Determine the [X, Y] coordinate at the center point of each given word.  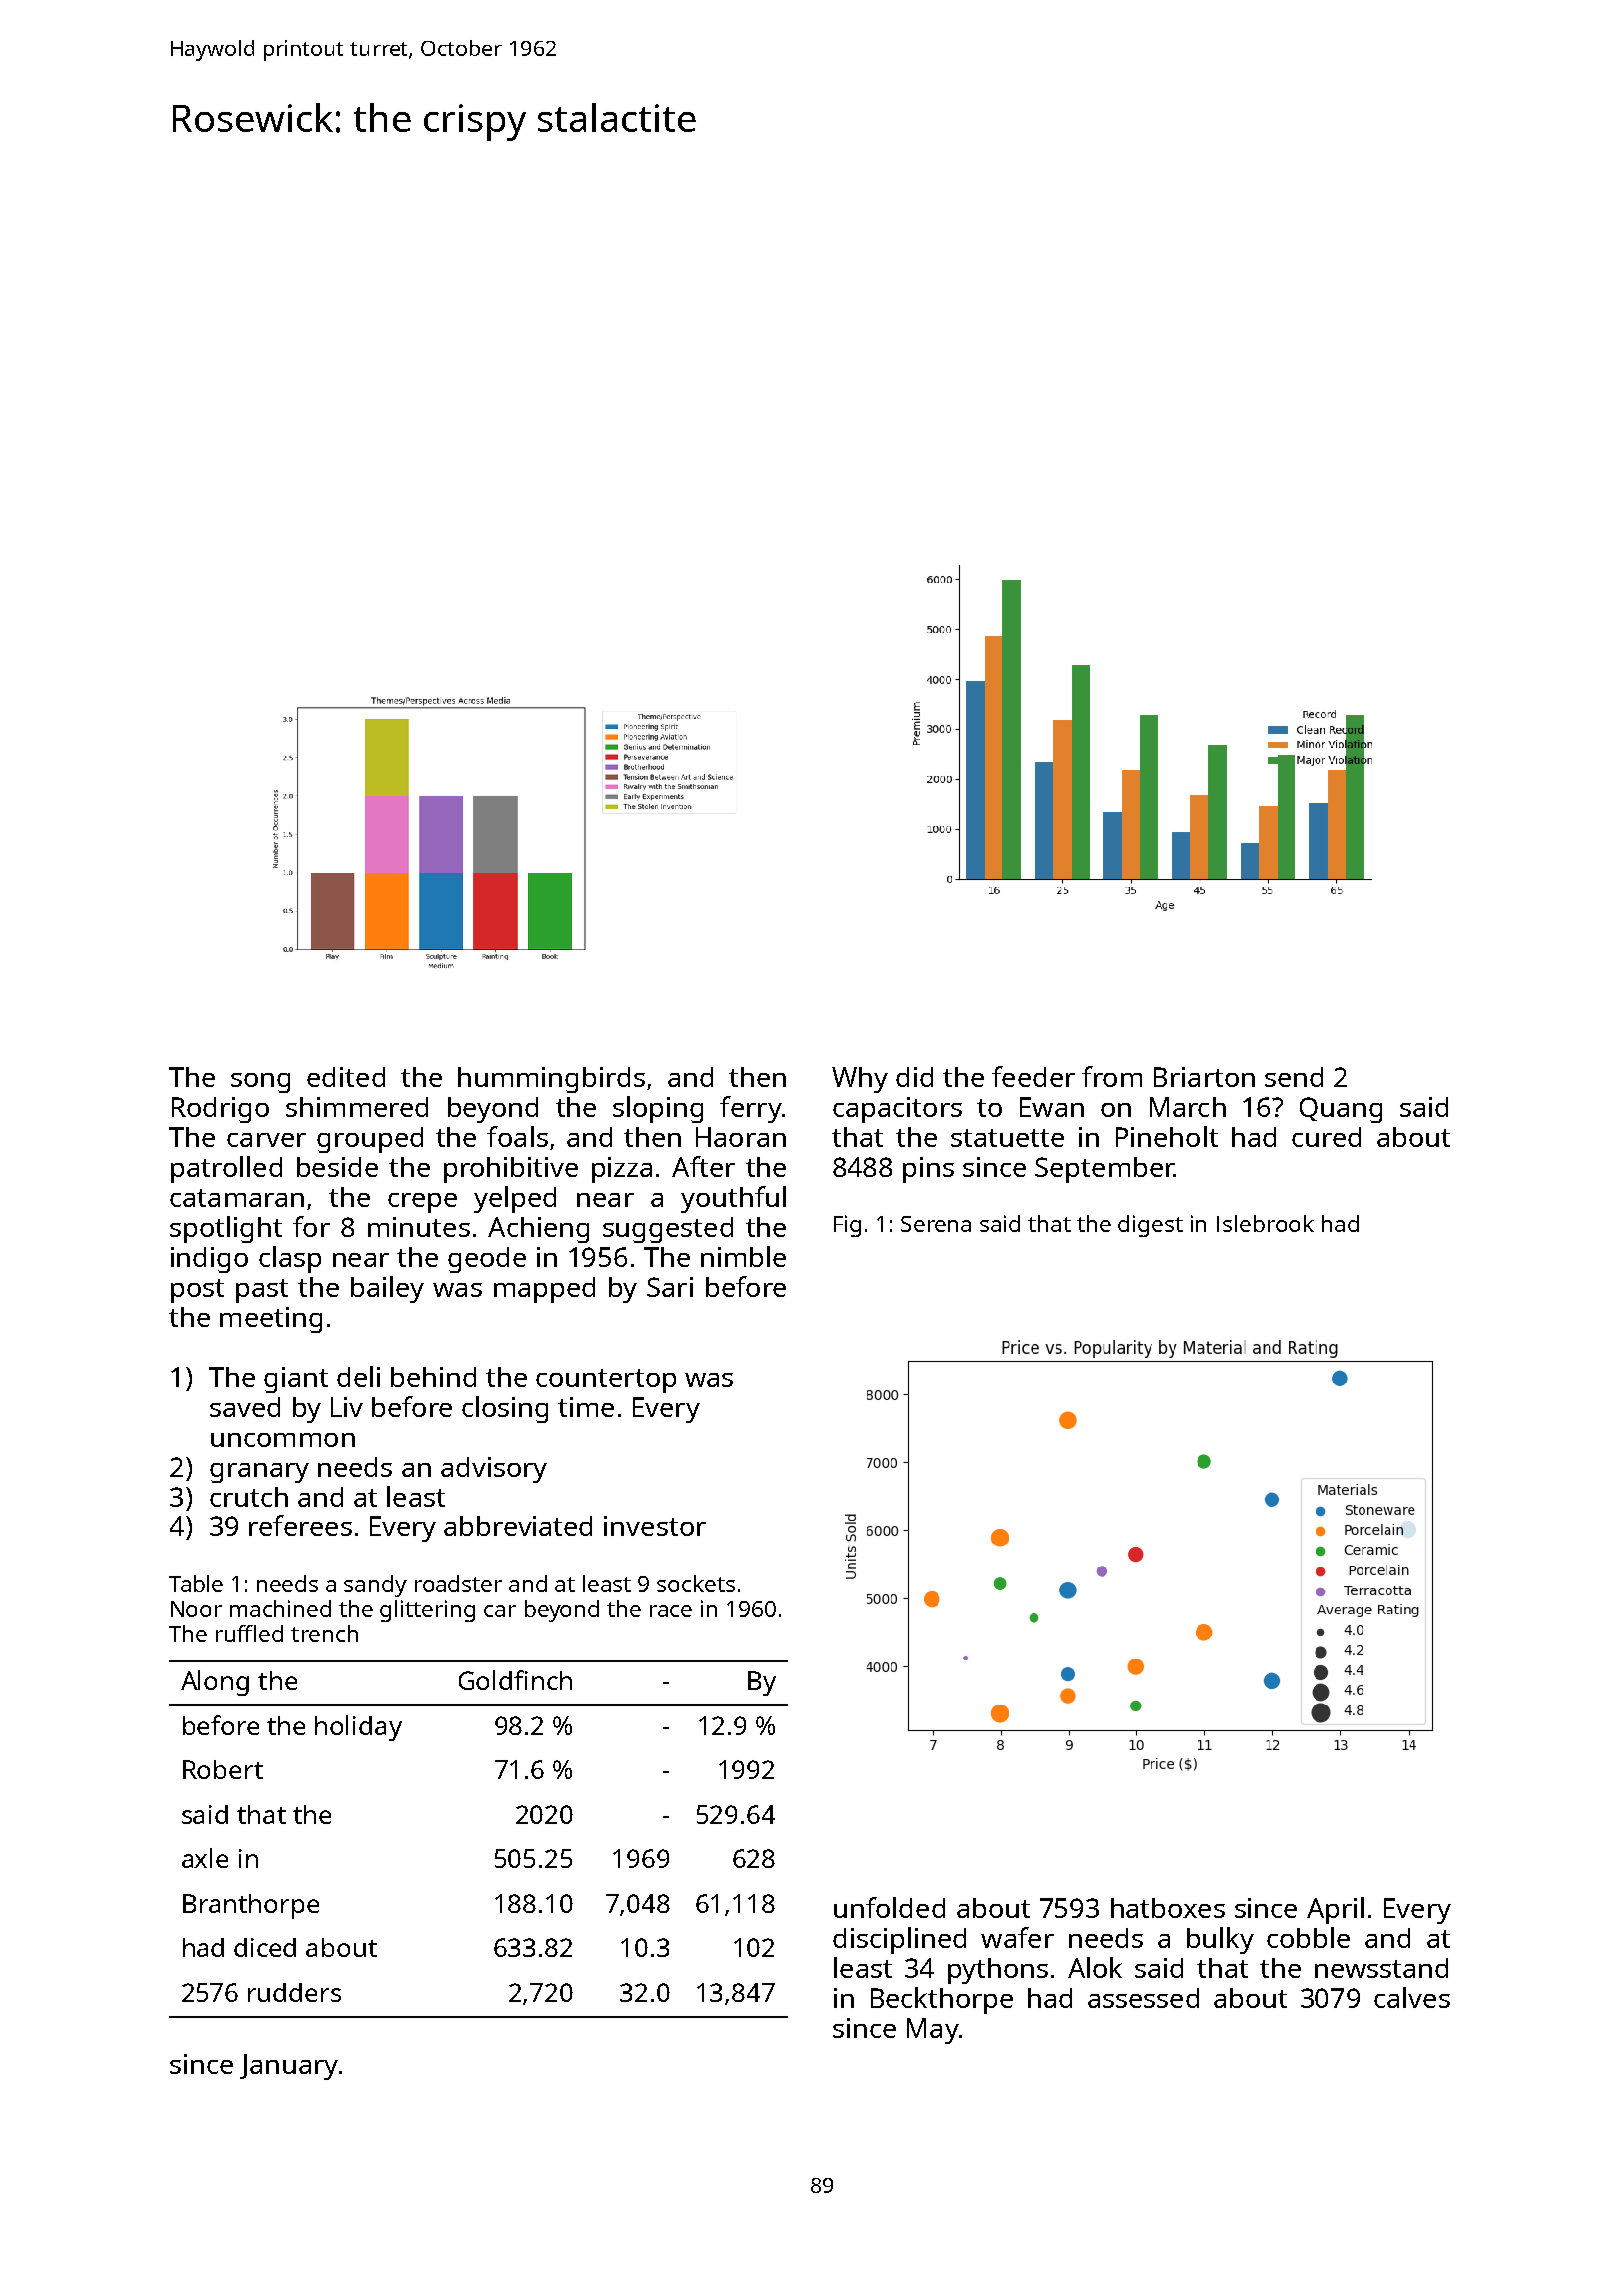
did [914, 1077]
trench [324, 1633]
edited [346, 1077]
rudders [294, 1992]
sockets [696, 1583]
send [1294, 1077]
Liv [347, 1407]
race [671, 1611]
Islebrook [1265, 1223]
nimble [743, 1256]
